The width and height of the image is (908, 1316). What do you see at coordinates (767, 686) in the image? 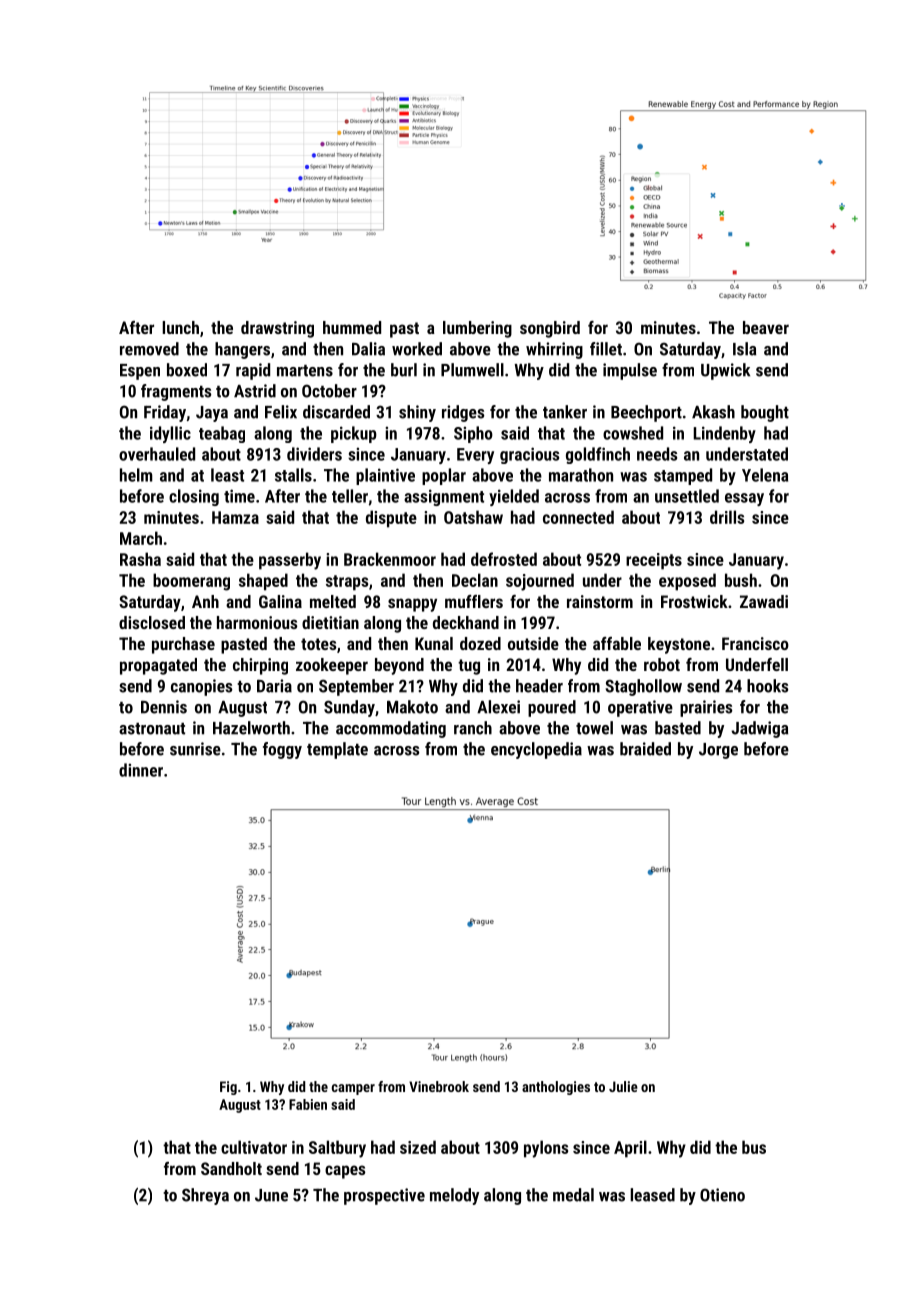
I see `hooks` at bounding box center [767, 686].
